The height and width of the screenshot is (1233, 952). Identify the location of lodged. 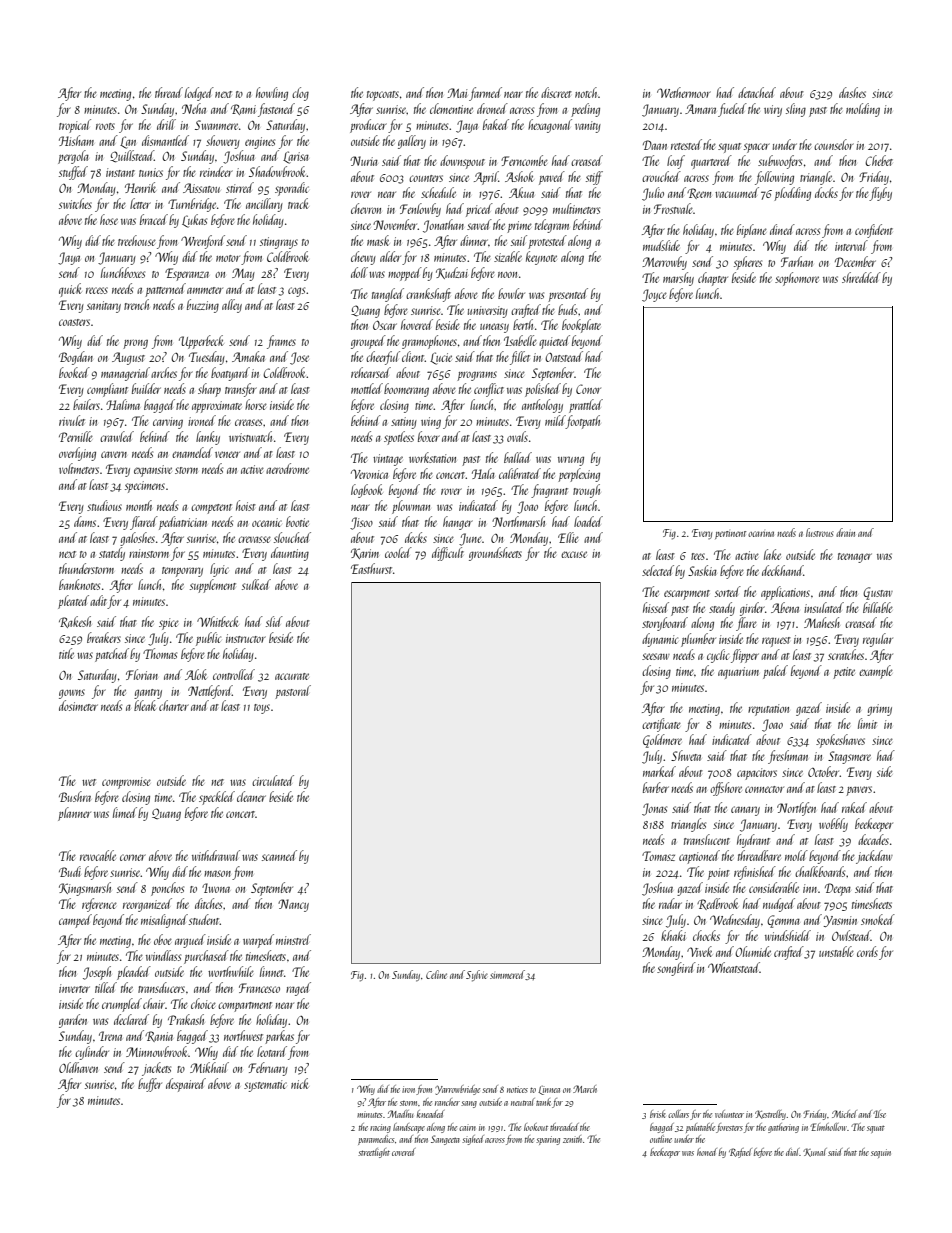
(199, 94).
